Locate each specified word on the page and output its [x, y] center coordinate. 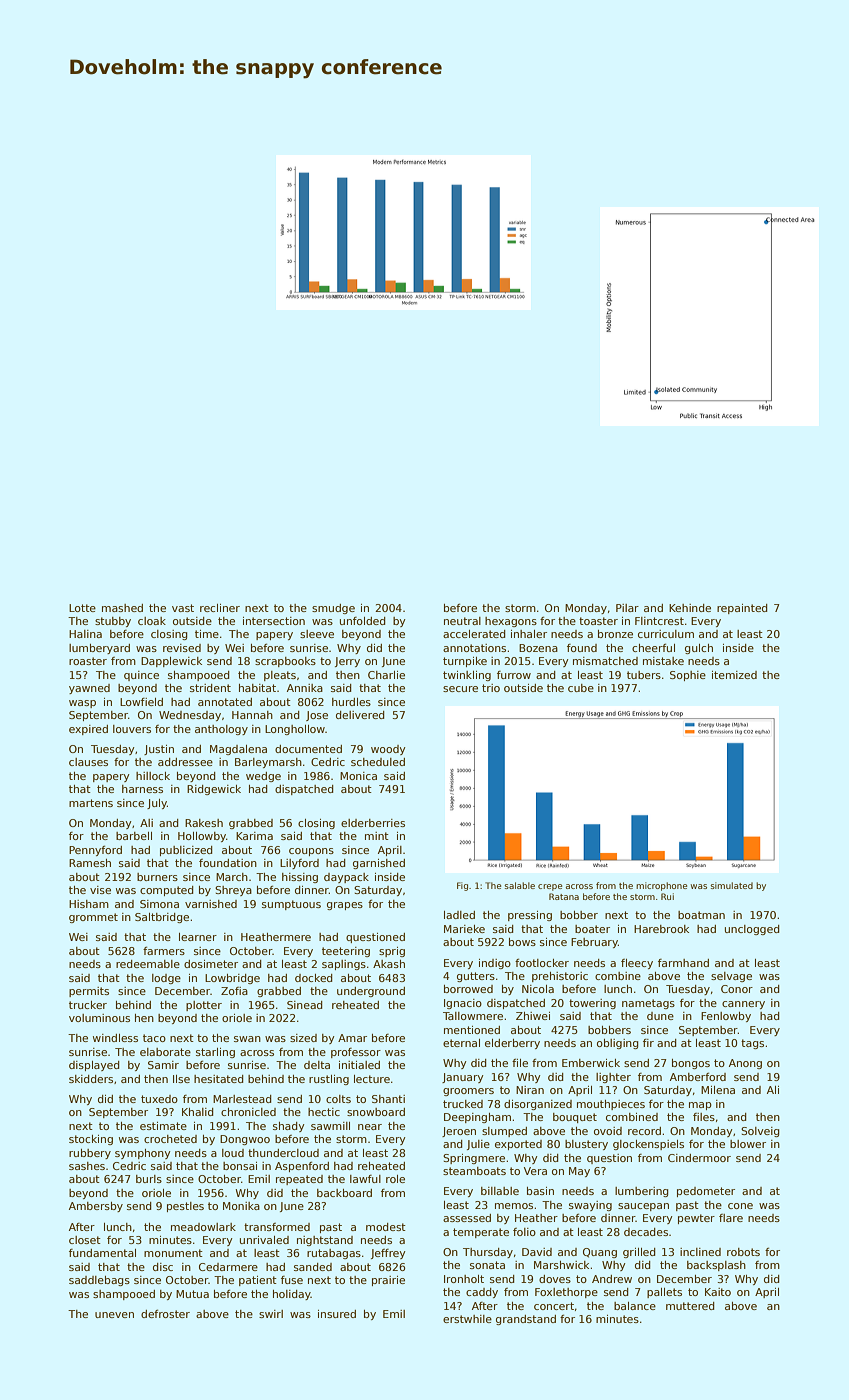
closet [85, 1240]
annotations [474, 648]
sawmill [330, 1126]
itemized [734, 675]
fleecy [637, 964]
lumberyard [99, 649]
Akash [389, 964]
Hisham [89, 904]
